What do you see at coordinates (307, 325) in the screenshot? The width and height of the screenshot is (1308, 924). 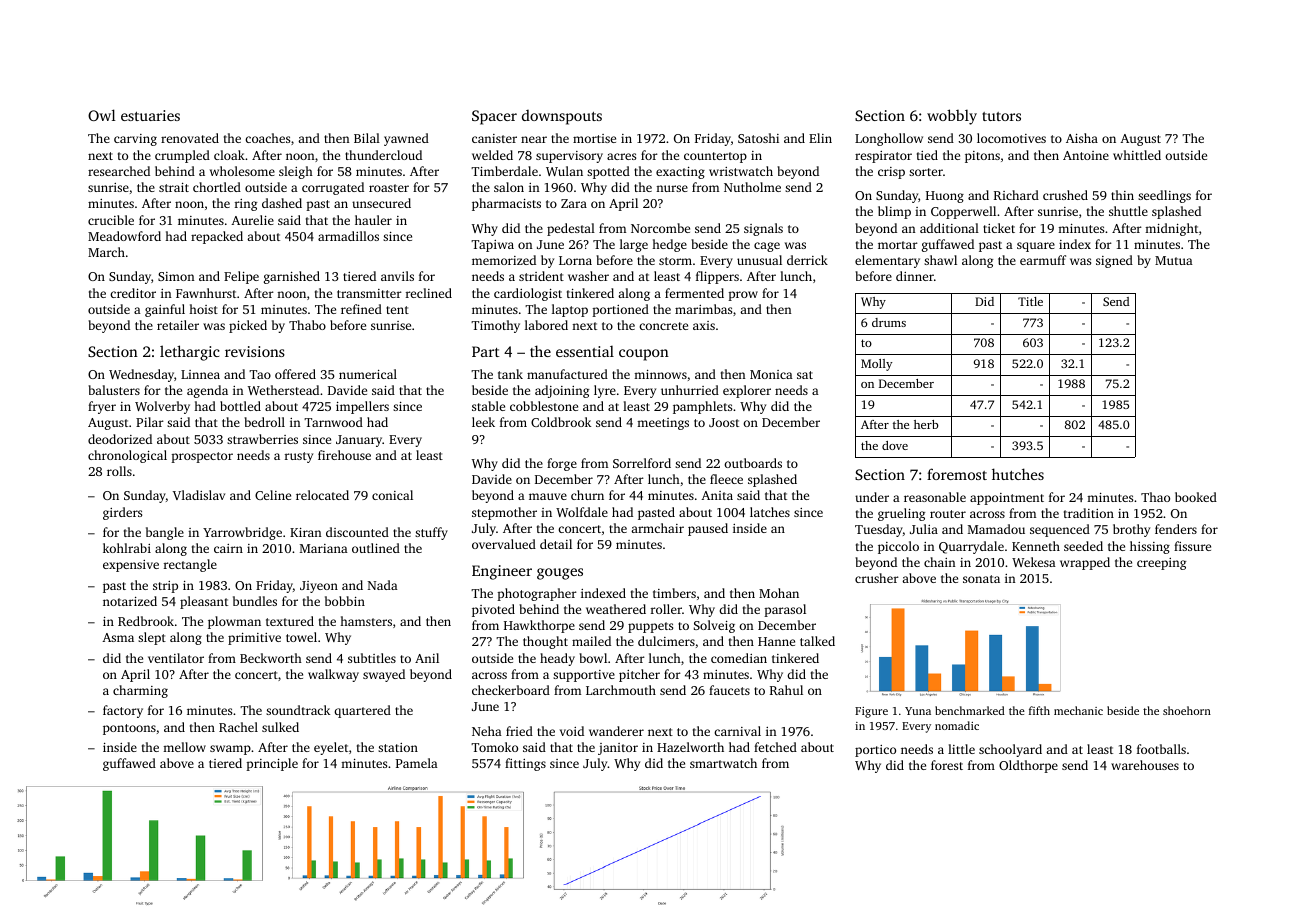 I see `Thabo` at bounding box center [307, 325].
